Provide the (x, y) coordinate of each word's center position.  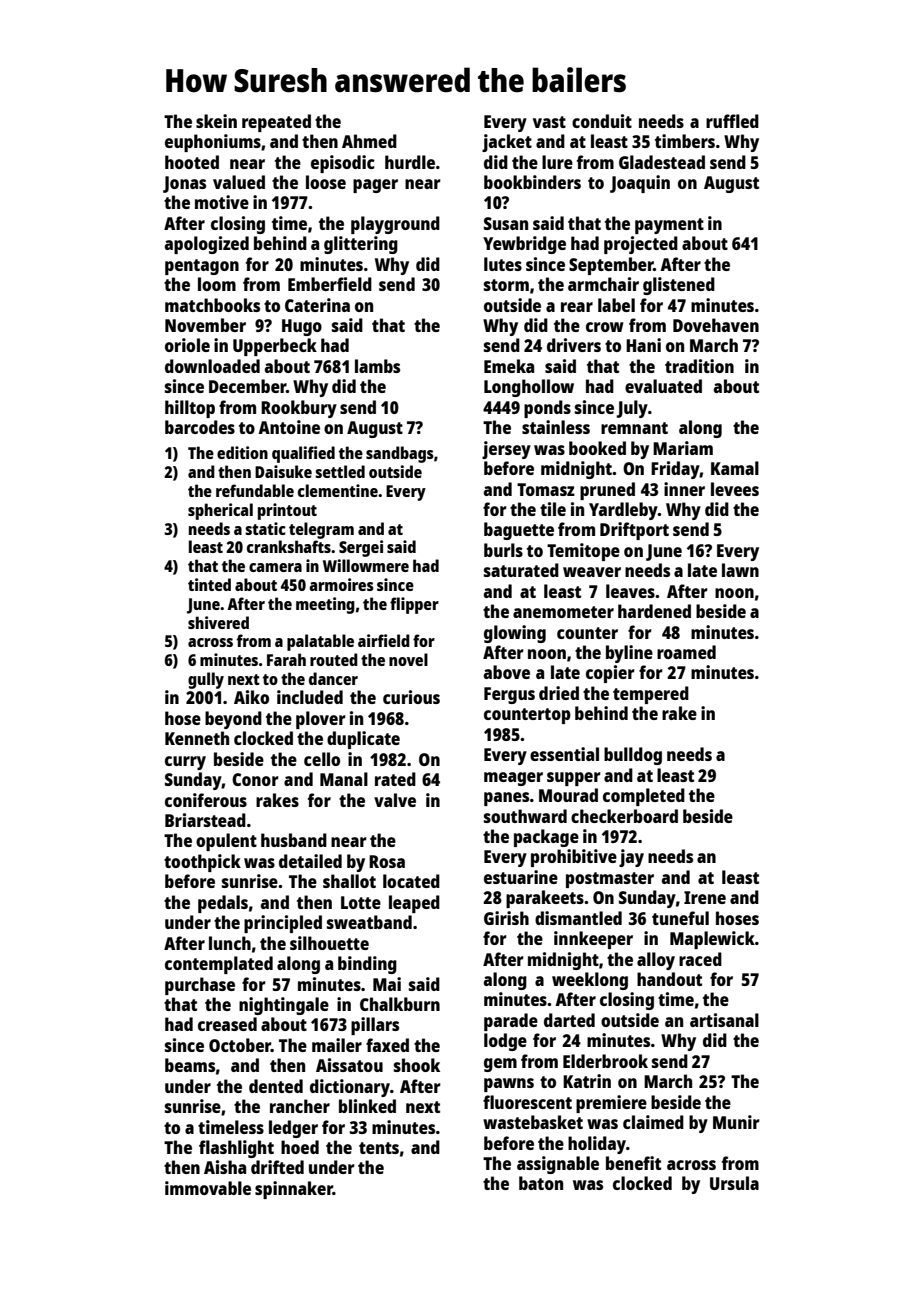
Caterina (317, 305)
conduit (602, 121)
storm (506, 285)
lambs (377, 366)
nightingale (284, 1006)
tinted (209, 584)
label (616, 305)
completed (644, 797)
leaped (414, 904)
